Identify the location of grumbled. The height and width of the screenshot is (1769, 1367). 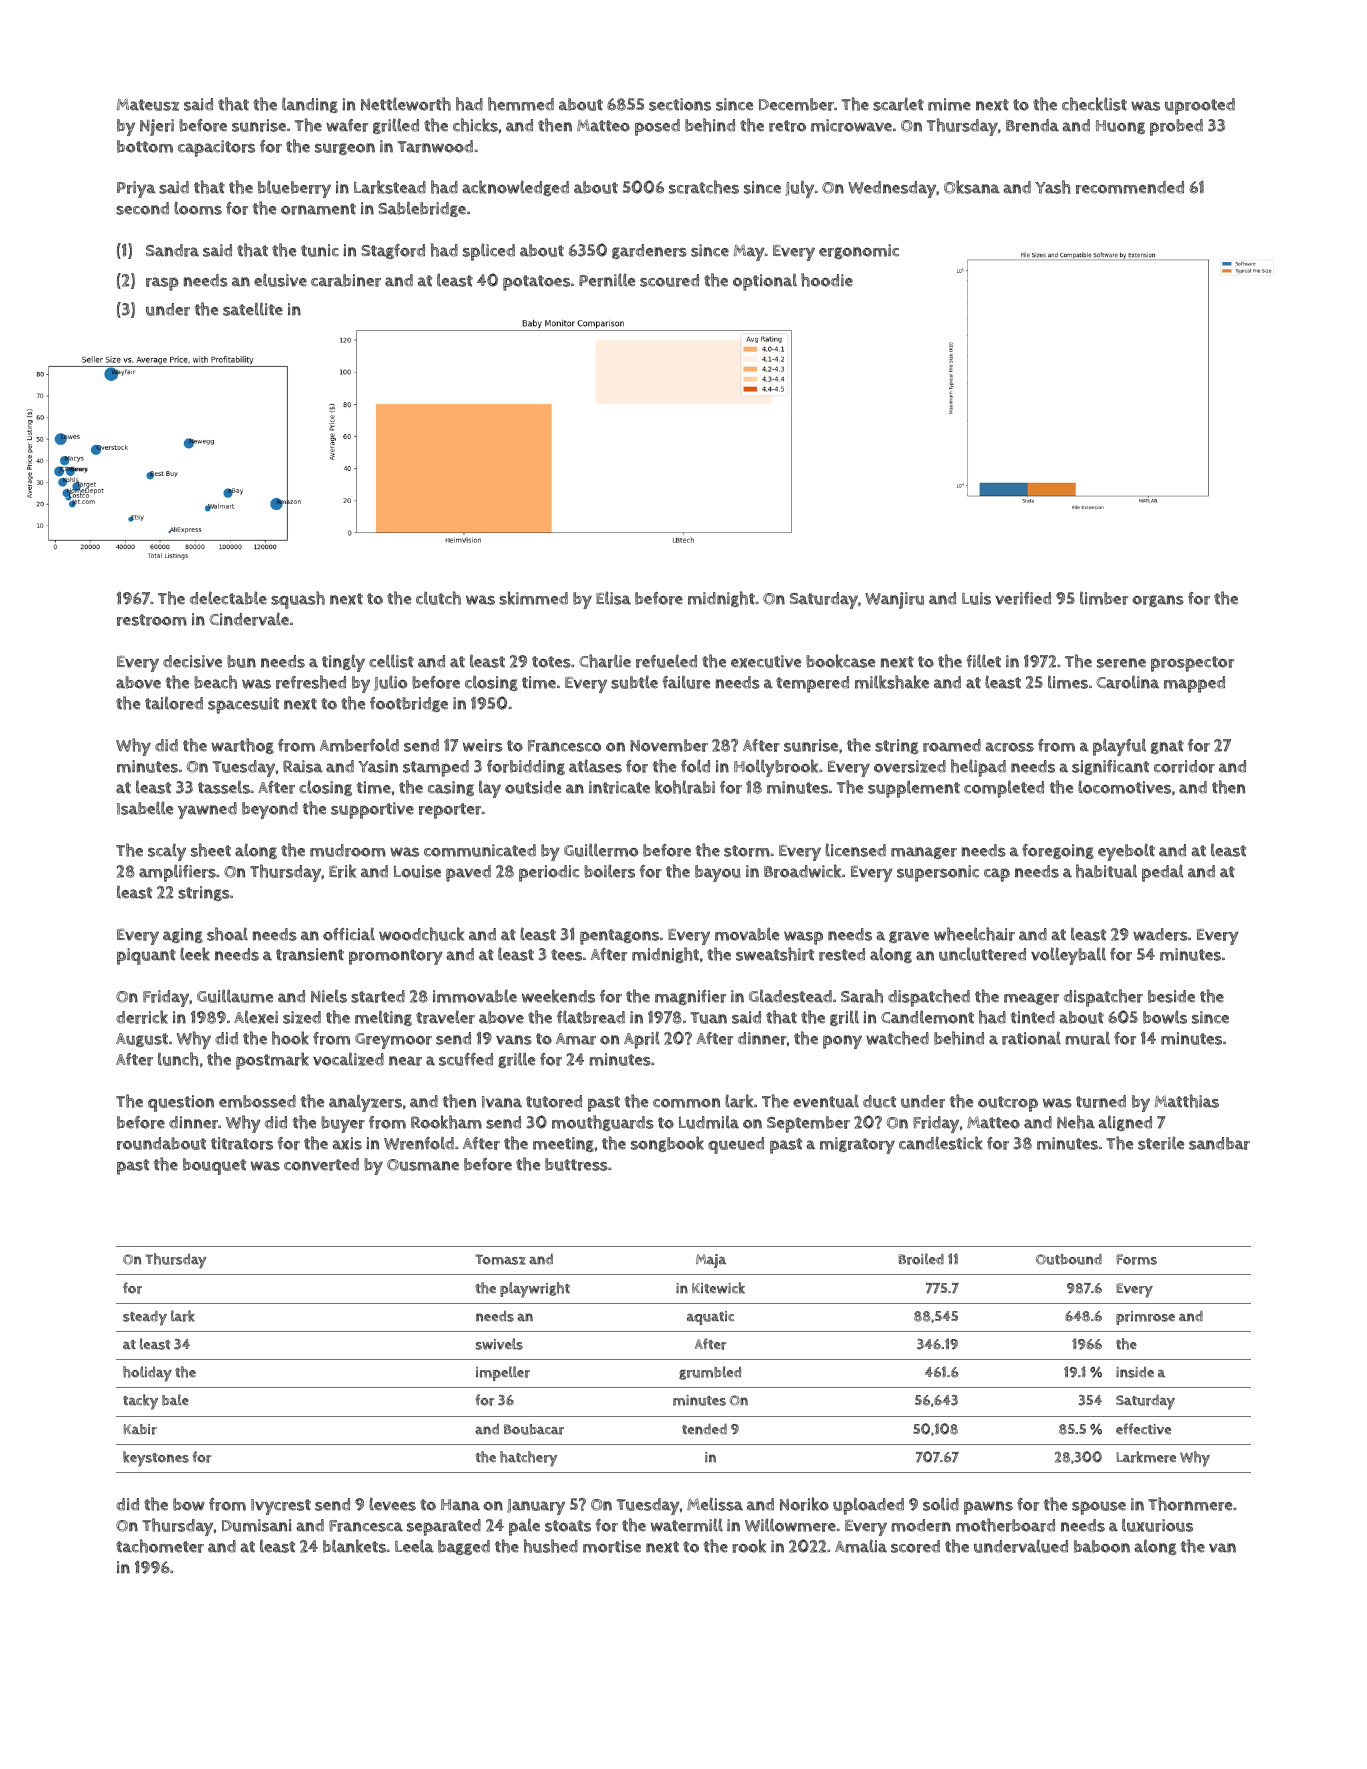
(710, 1373).
